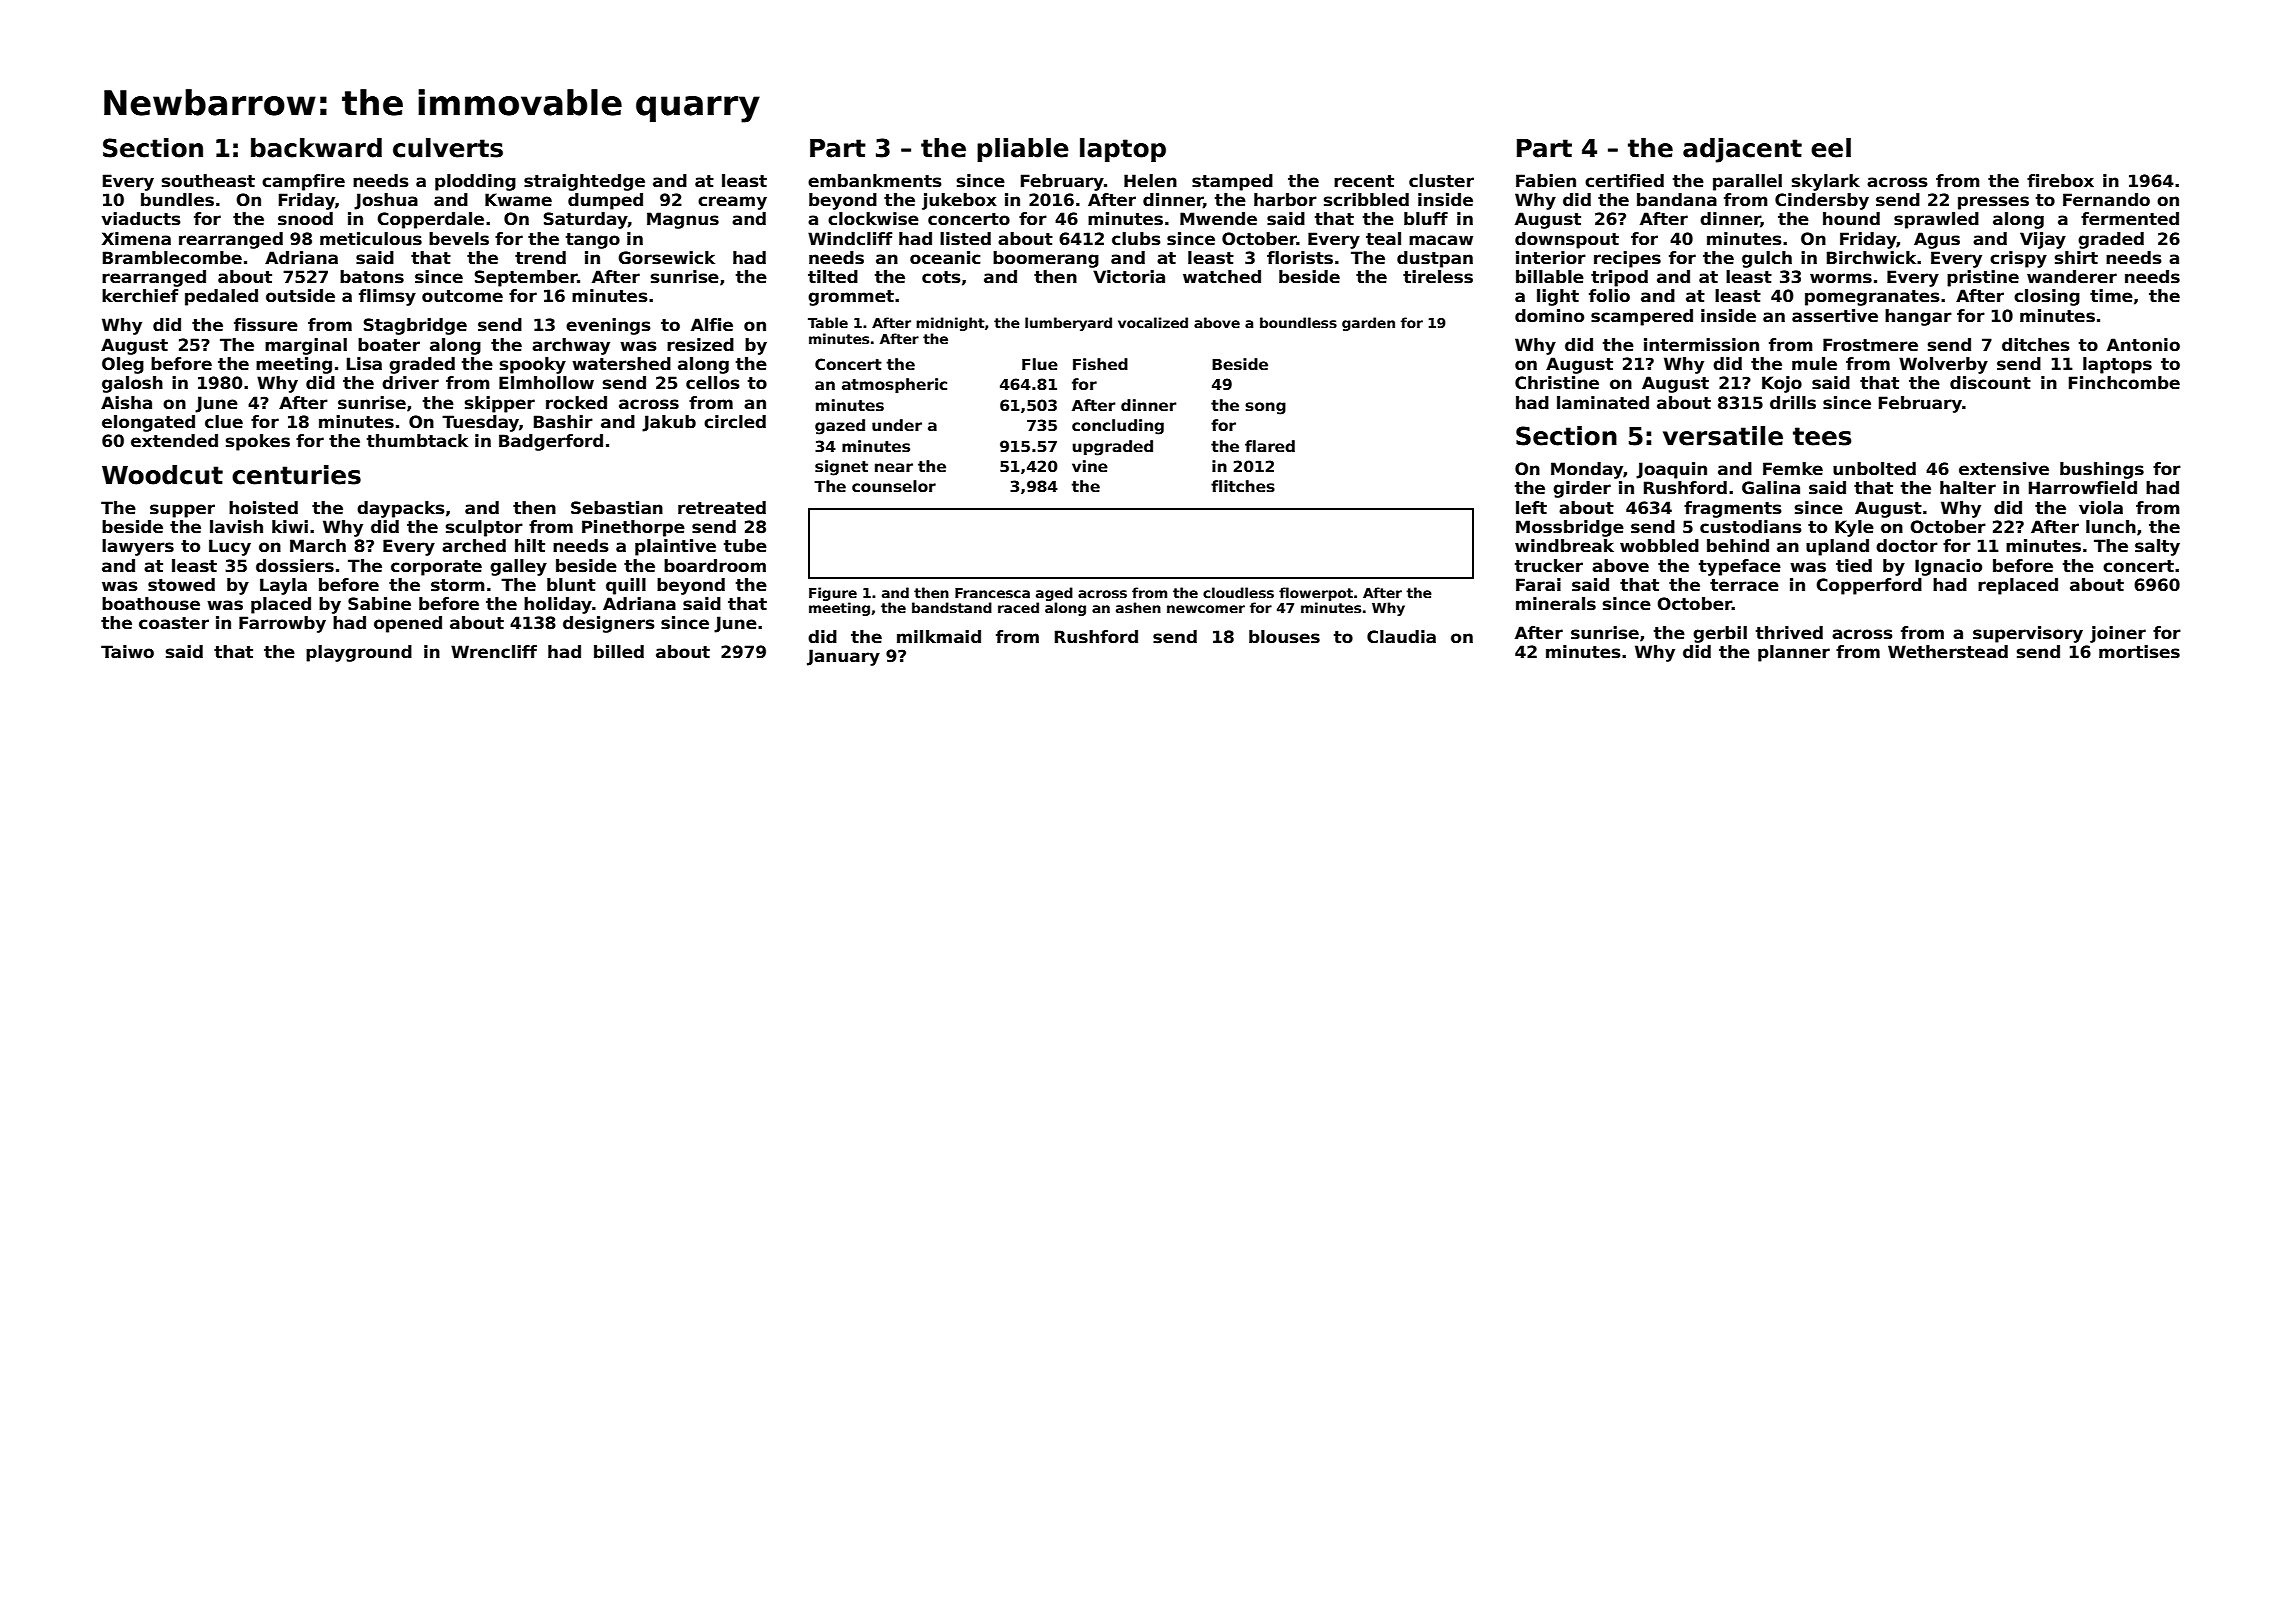  I want to click on tango, so click(593, 241).
